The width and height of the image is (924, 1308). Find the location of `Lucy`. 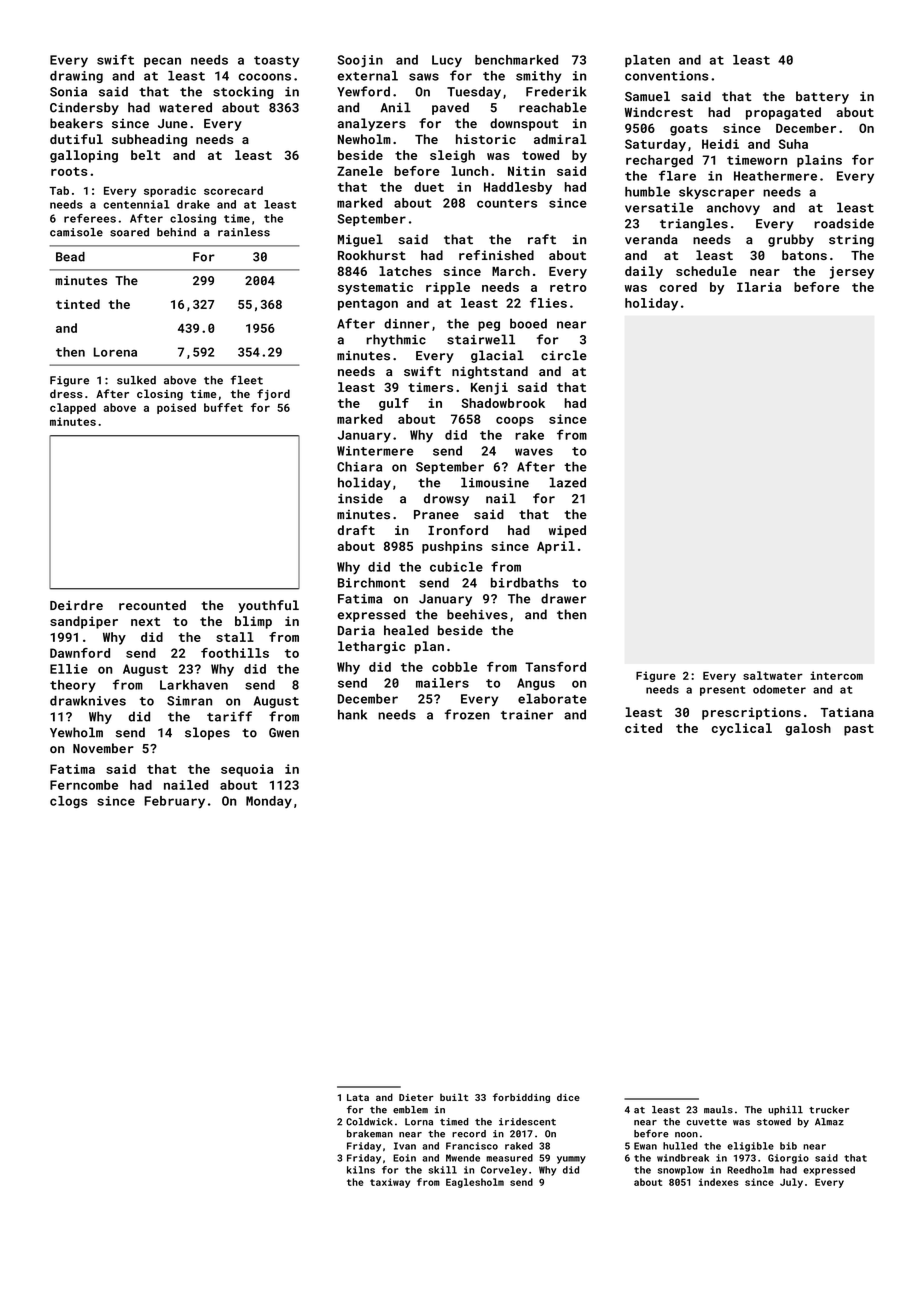

Lucy is located at coordinates (447, 61).
